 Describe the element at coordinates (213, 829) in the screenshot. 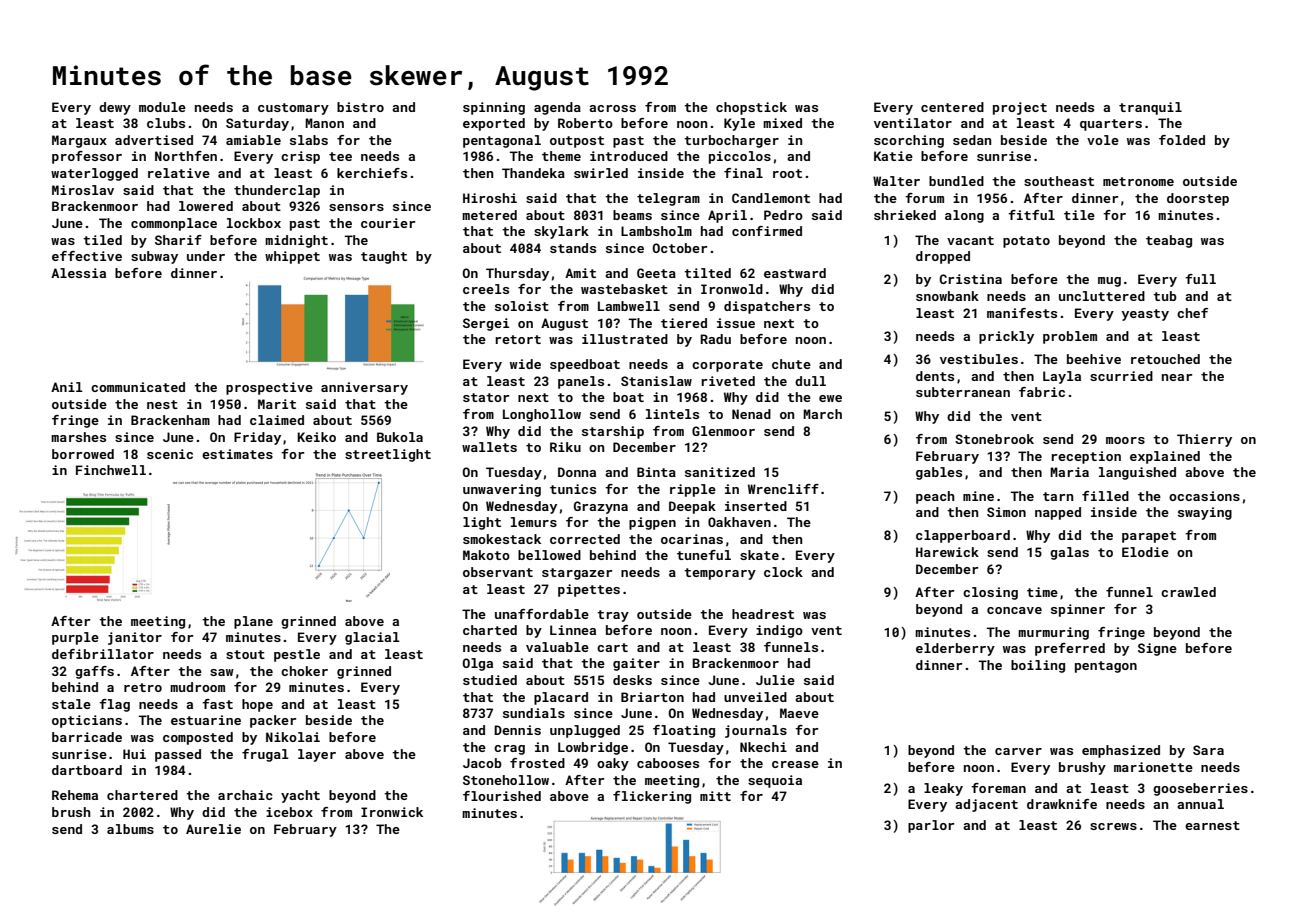

I see `Aurelie` at that location.
